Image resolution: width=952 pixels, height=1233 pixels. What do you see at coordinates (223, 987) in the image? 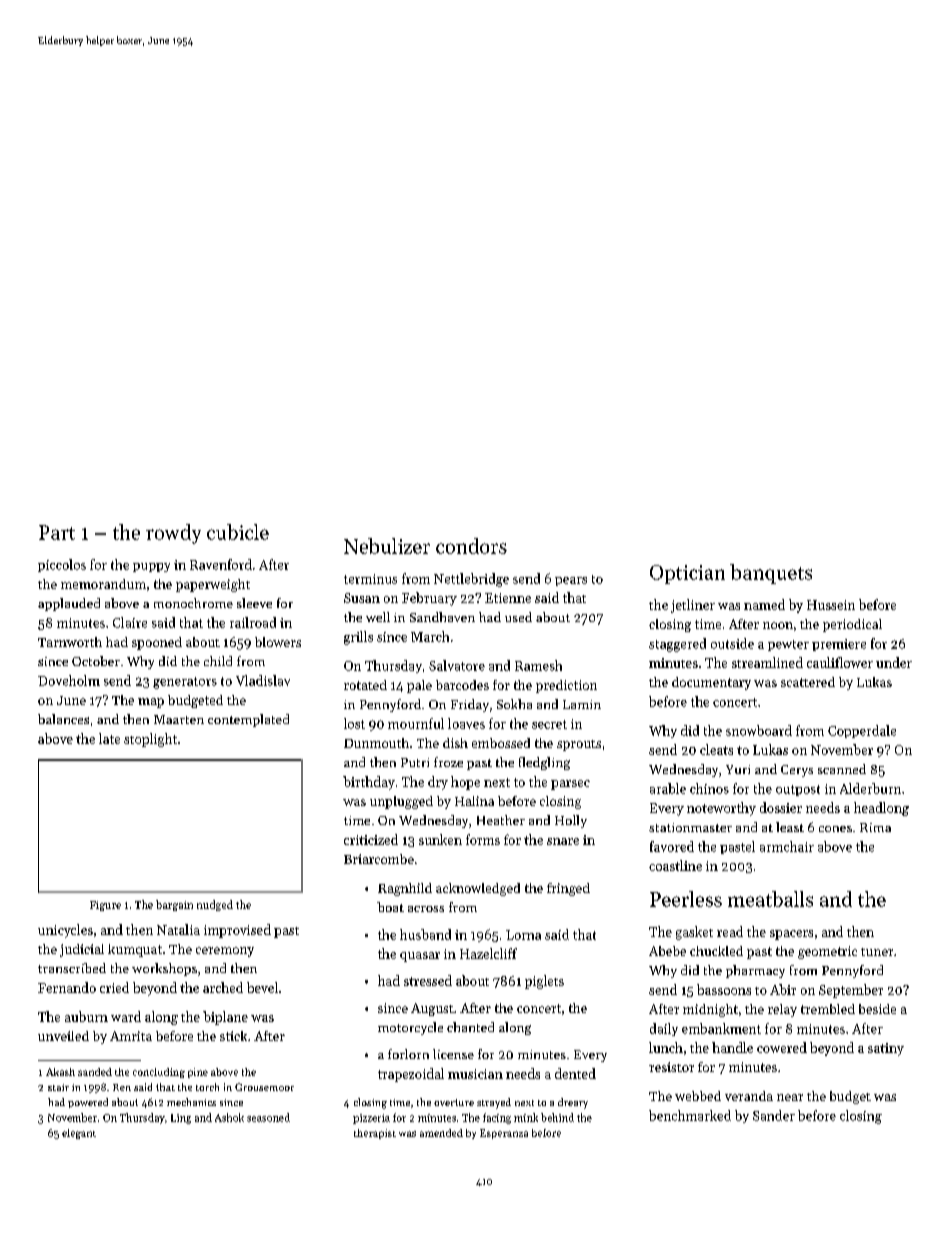
I see `arched` at bounding box center [223, 987].
